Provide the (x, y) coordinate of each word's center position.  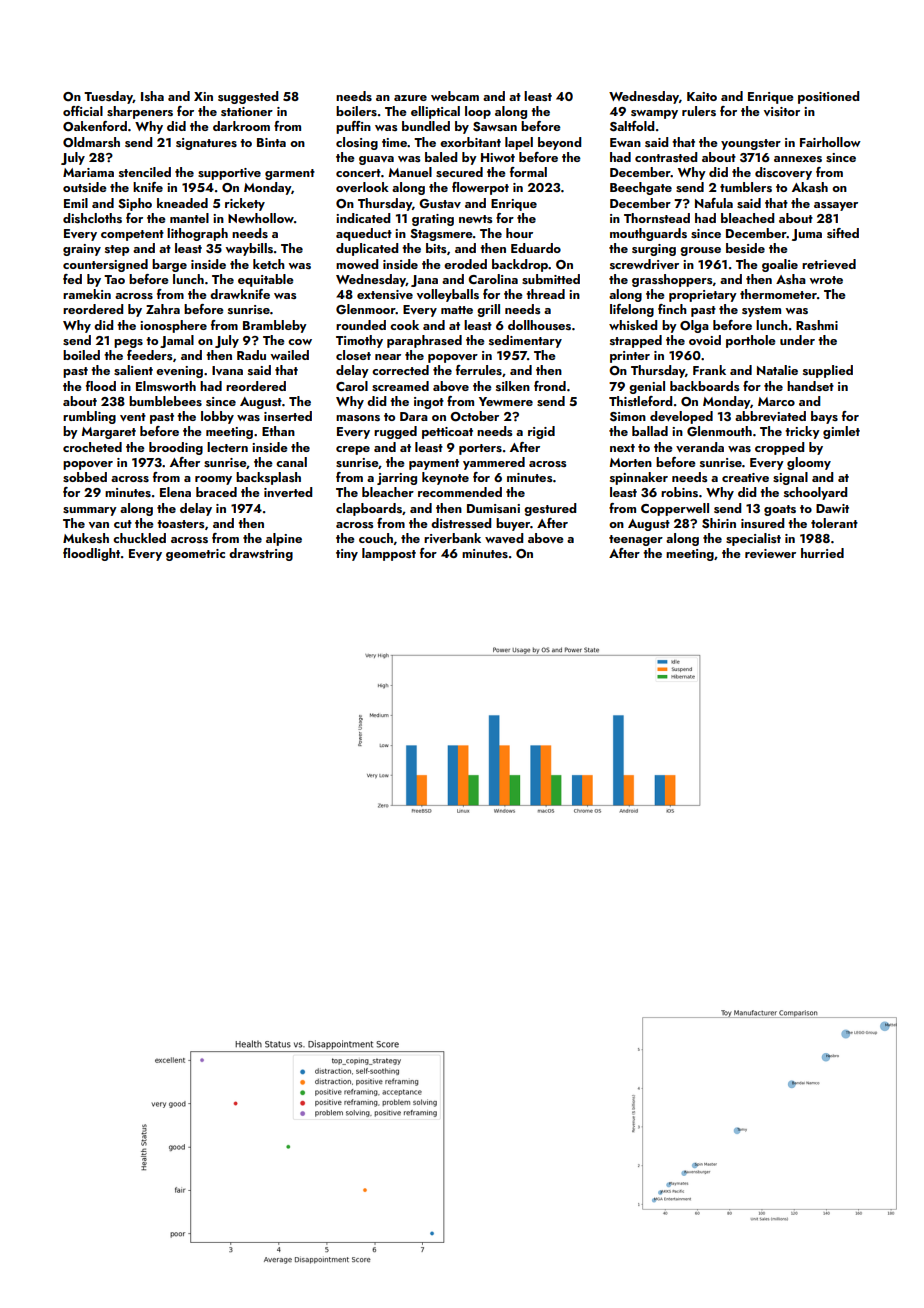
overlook (362, 187)
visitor (782, 111)
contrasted (666, 157)
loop (478, 112)
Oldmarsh (91, 142)
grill (488, 310)
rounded (361, 325)
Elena (175, 492)
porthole (751, 341)
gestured (550, 509)
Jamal (177, 341)
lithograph (197, 234)
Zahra (163, 309)
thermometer (778, 294)
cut (123, 524)
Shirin (719, 523)
